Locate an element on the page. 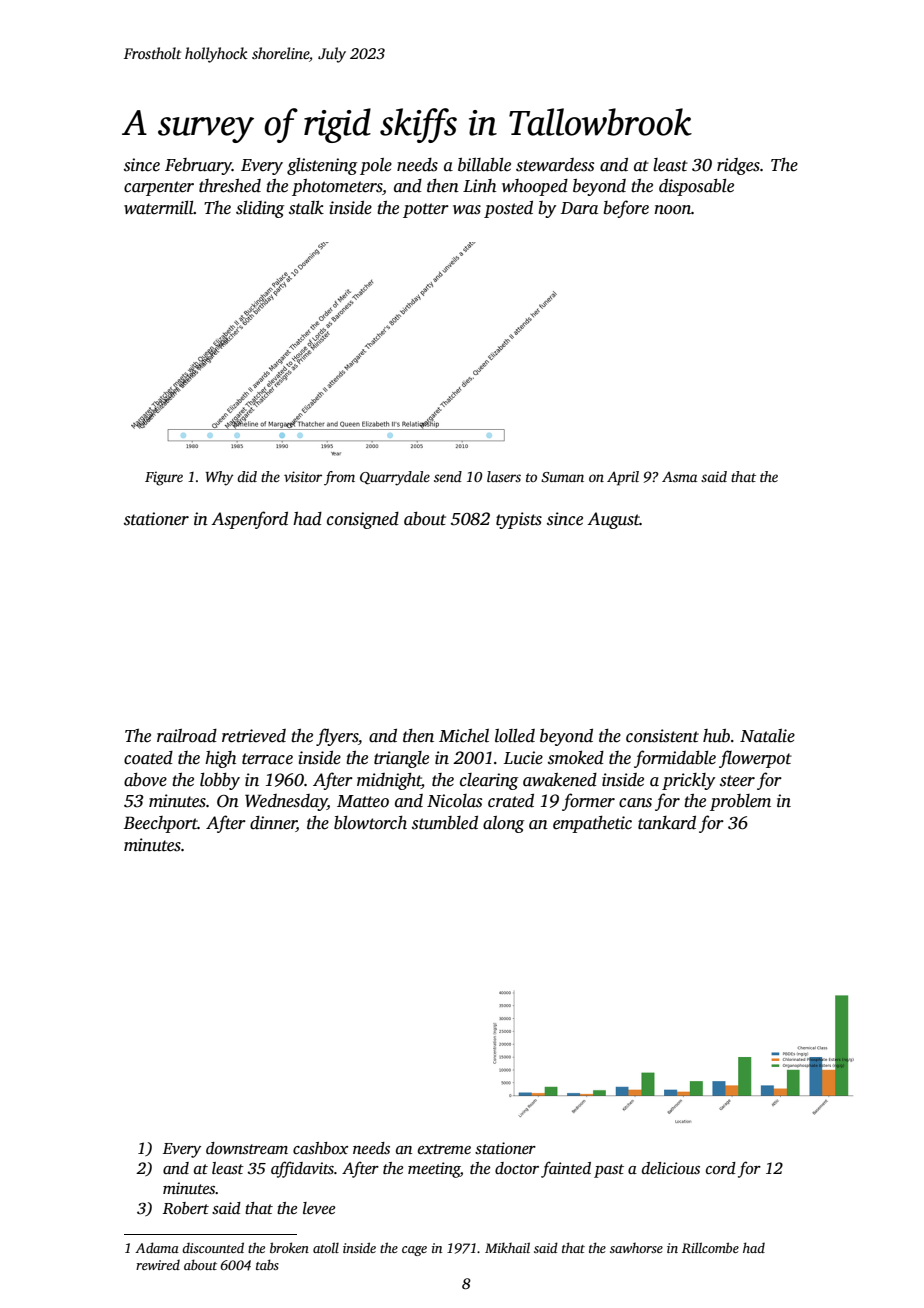  rewired is located at coordinates (158, 1265).
